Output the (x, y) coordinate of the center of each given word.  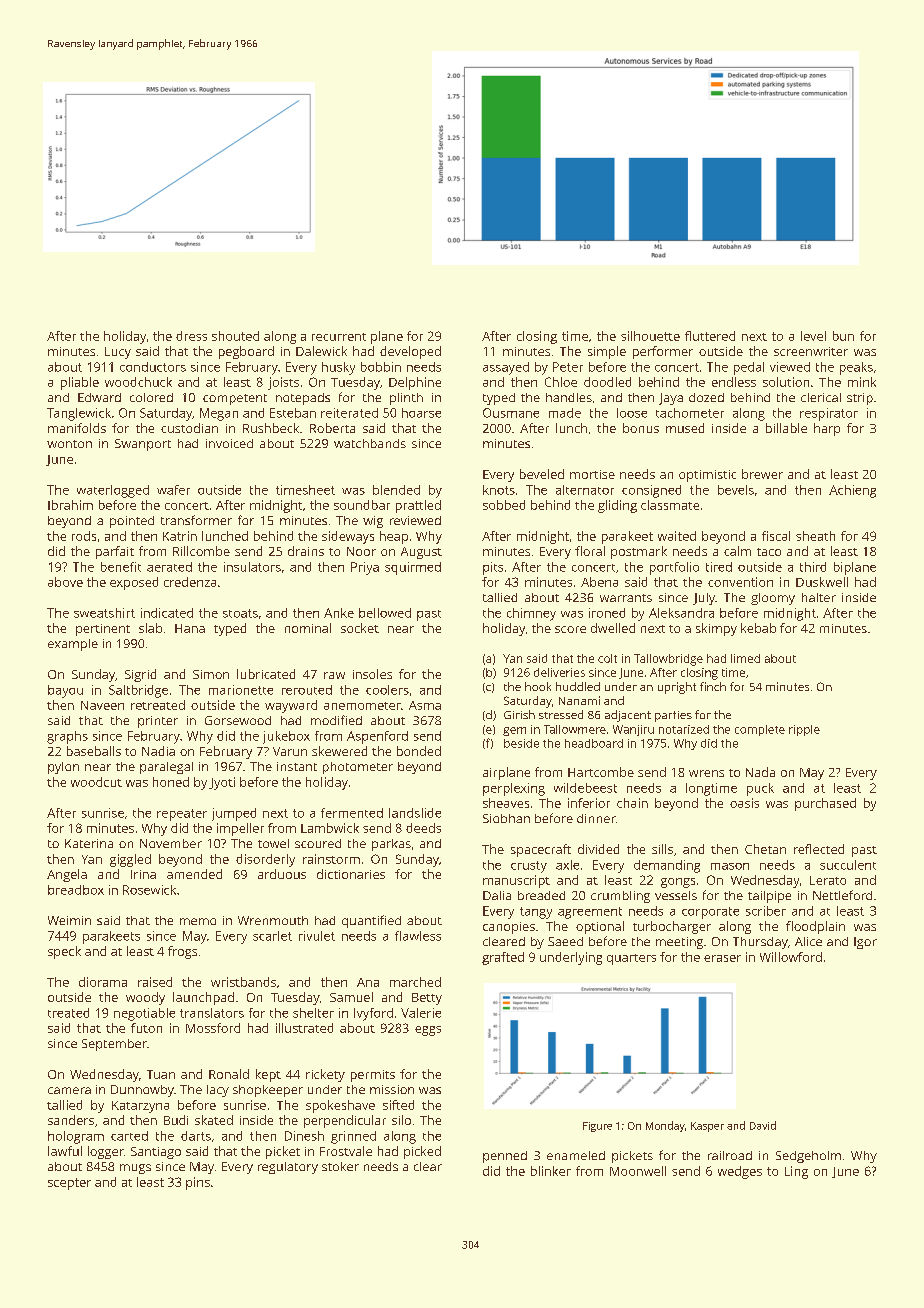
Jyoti (222, 783)
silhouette (650, 336)
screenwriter (811, 351)
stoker (340, 1166)
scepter (69, 1184)
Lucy (118, 353)
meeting (679, 943)
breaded (541, 895)
